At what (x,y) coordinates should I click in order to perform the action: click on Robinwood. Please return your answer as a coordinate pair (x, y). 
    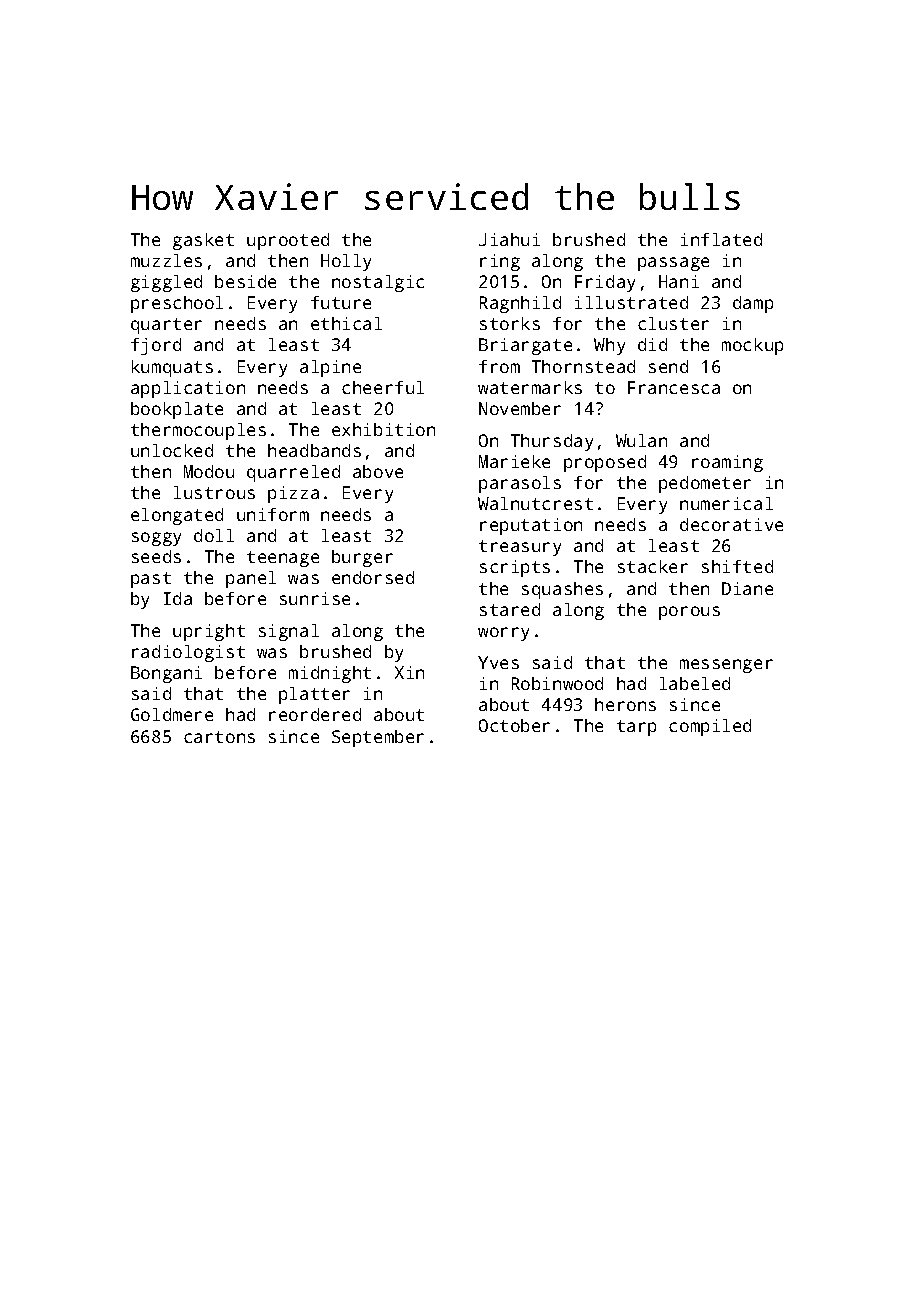
    Looking at the image, I should click on (557, 683).
